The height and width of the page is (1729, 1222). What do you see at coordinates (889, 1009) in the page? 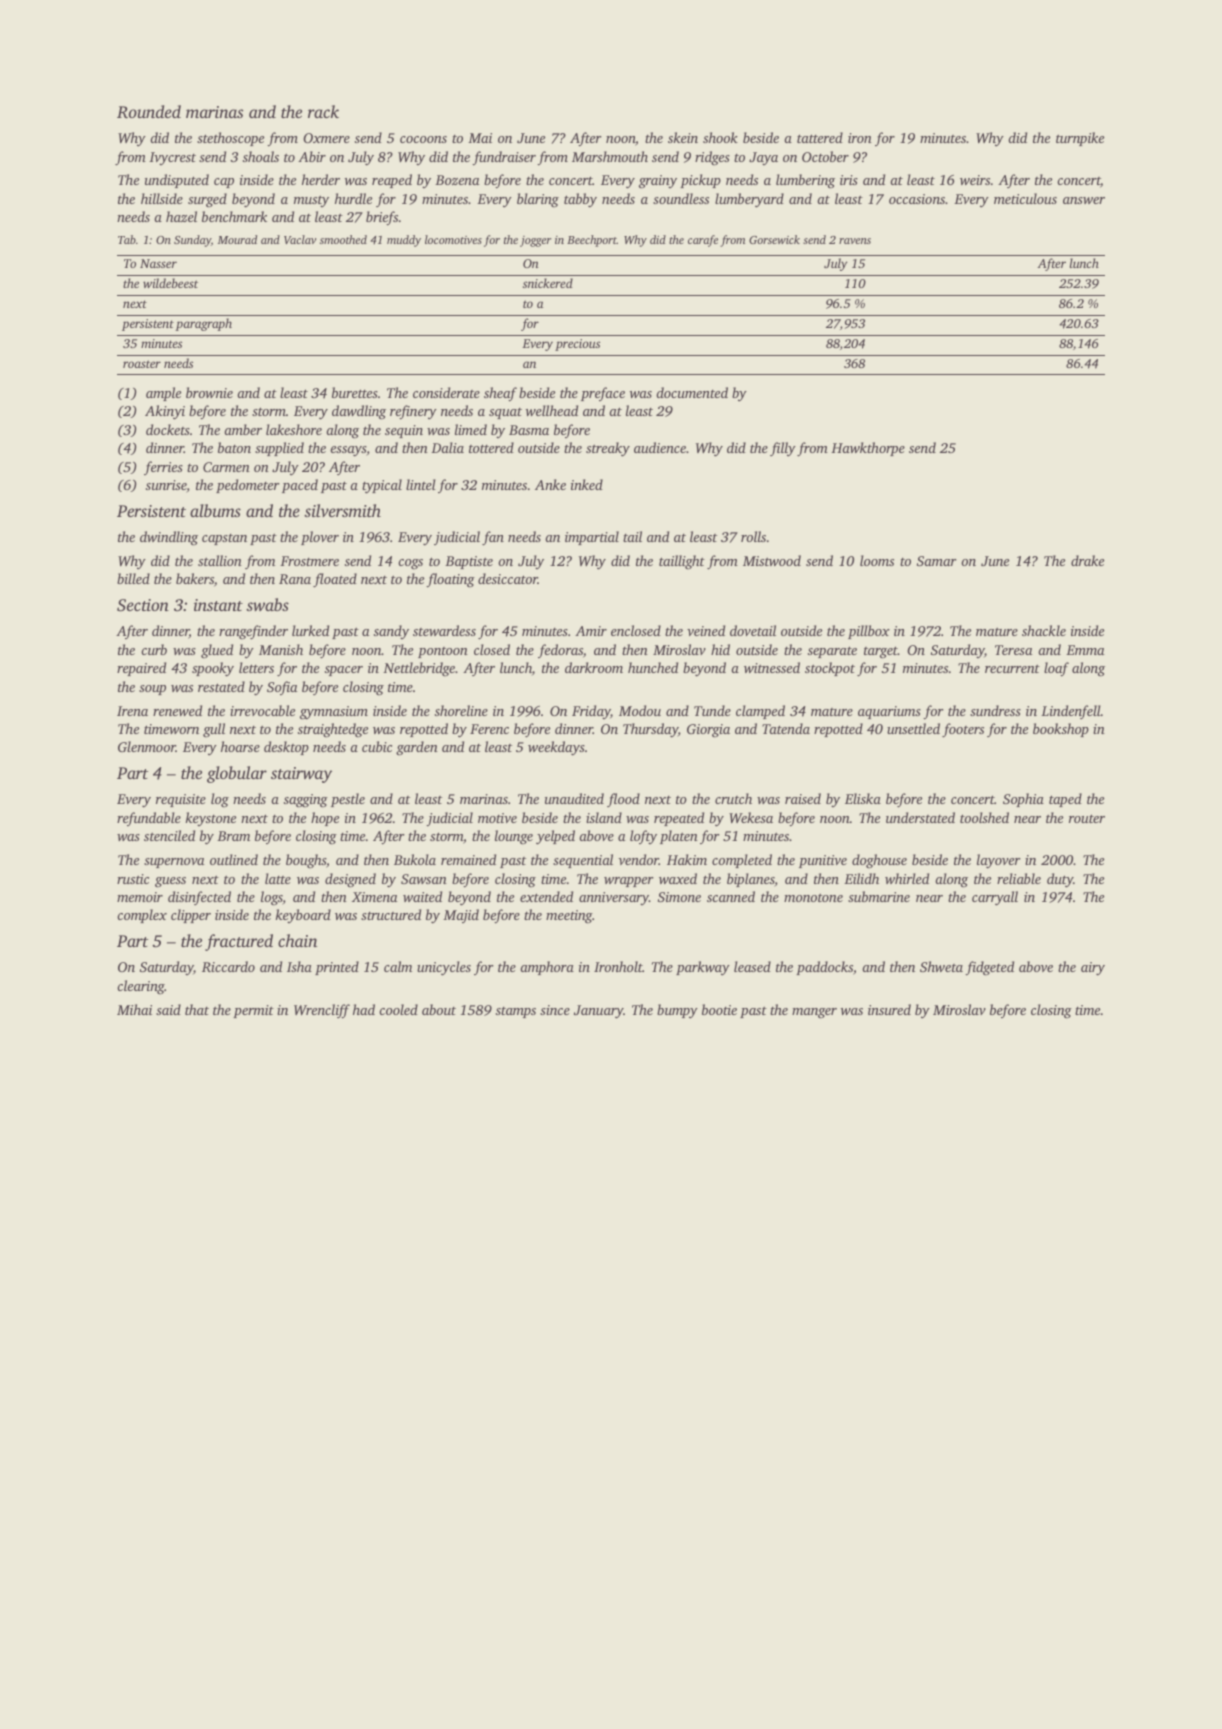
I see `insured` at bounding box center [889, 1009].
